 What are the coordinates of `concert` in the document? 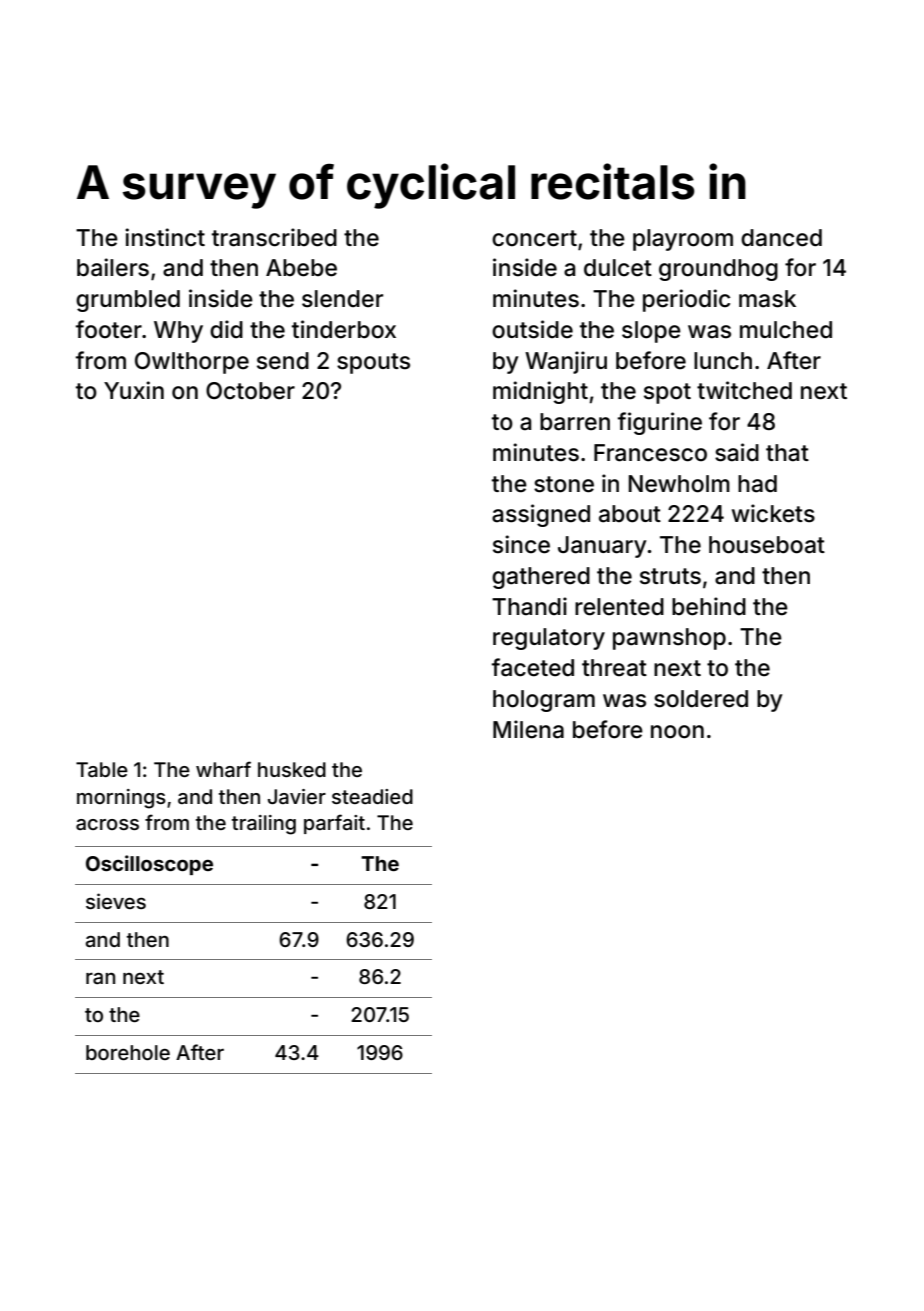 It's located at (534, 238).
